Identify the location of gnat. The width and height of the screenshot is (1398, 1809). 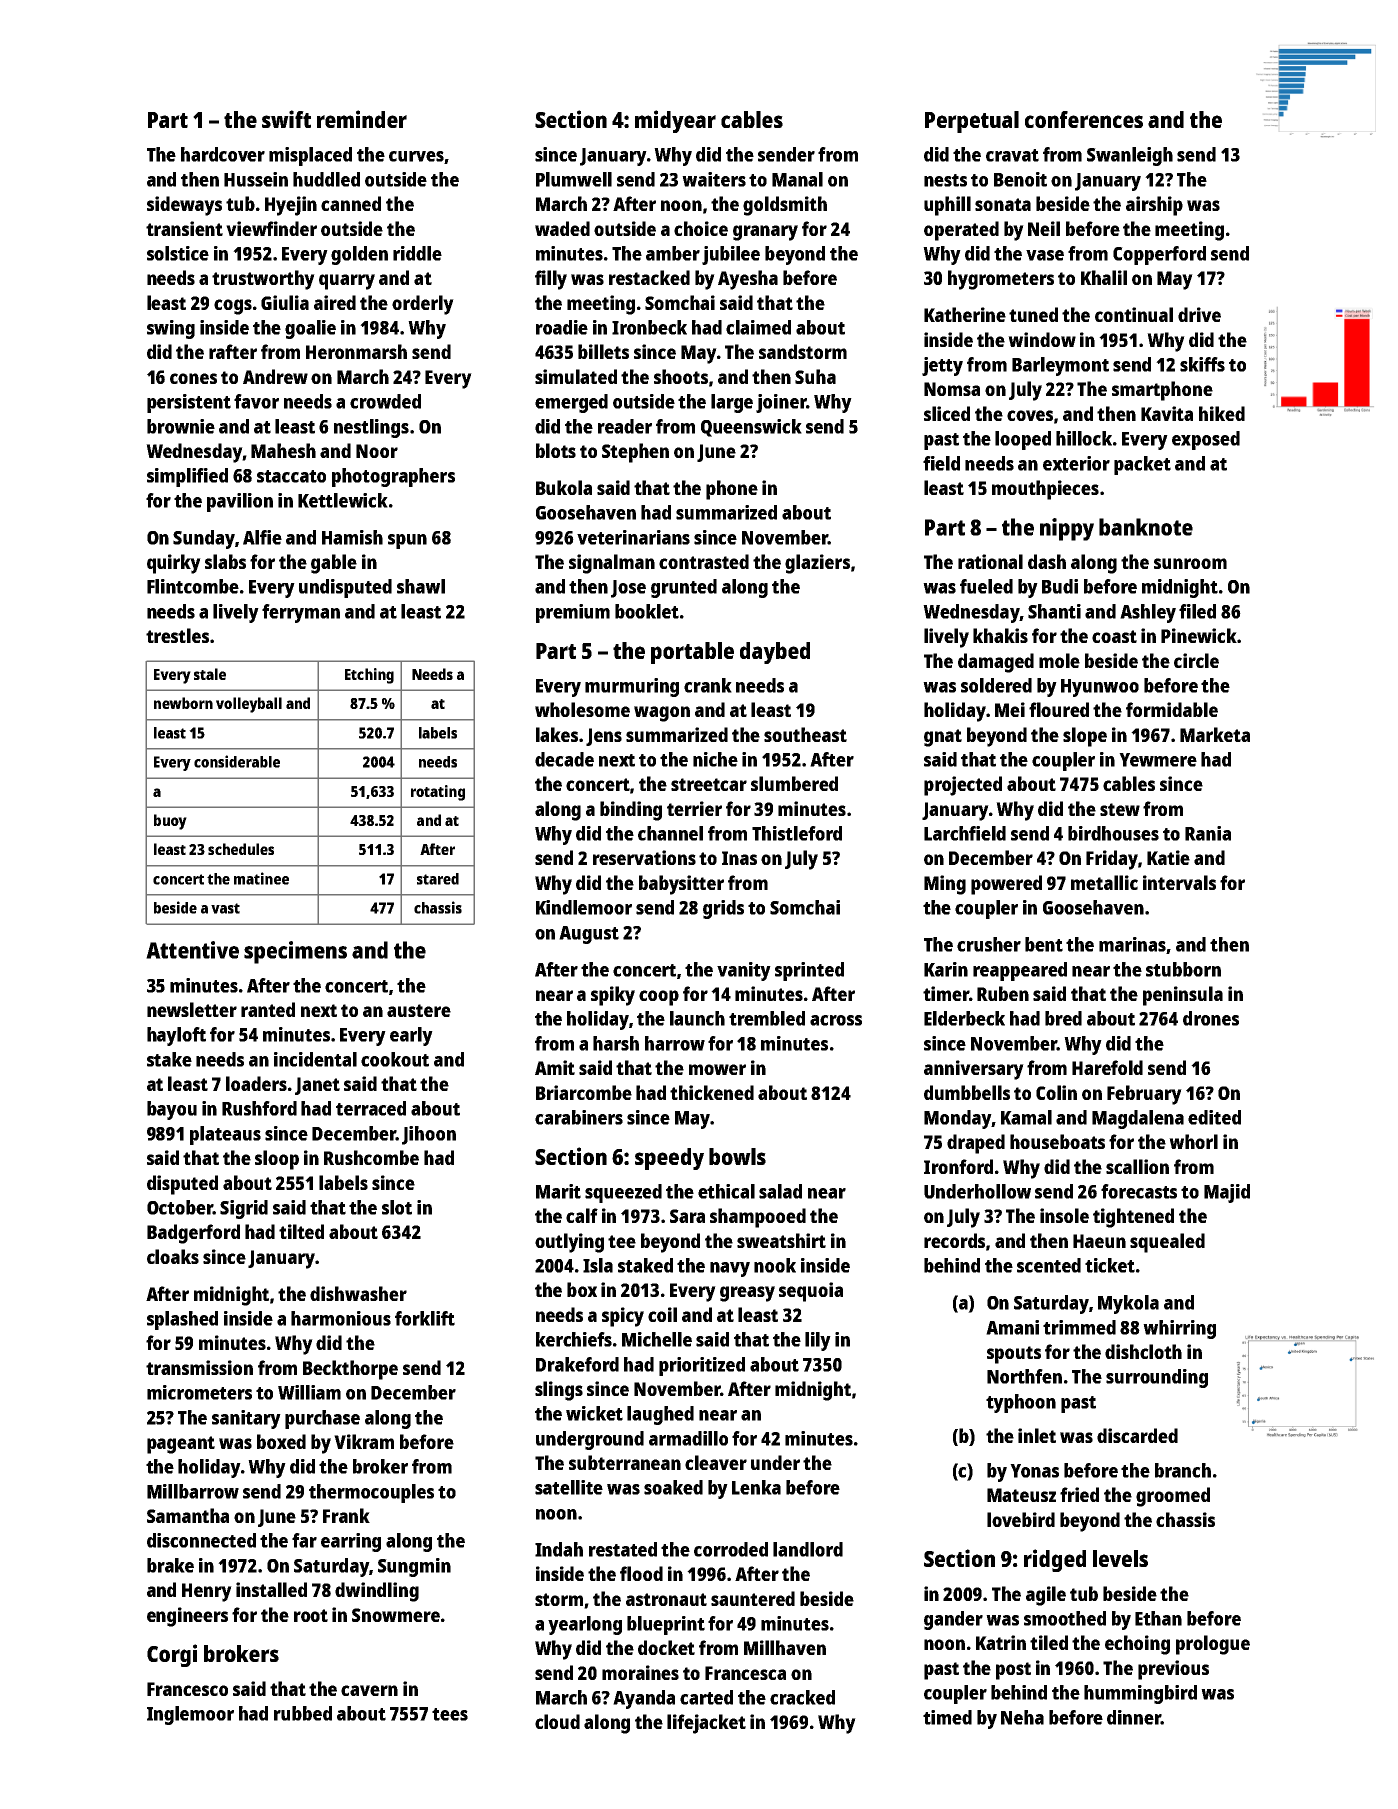
(943, 738).
